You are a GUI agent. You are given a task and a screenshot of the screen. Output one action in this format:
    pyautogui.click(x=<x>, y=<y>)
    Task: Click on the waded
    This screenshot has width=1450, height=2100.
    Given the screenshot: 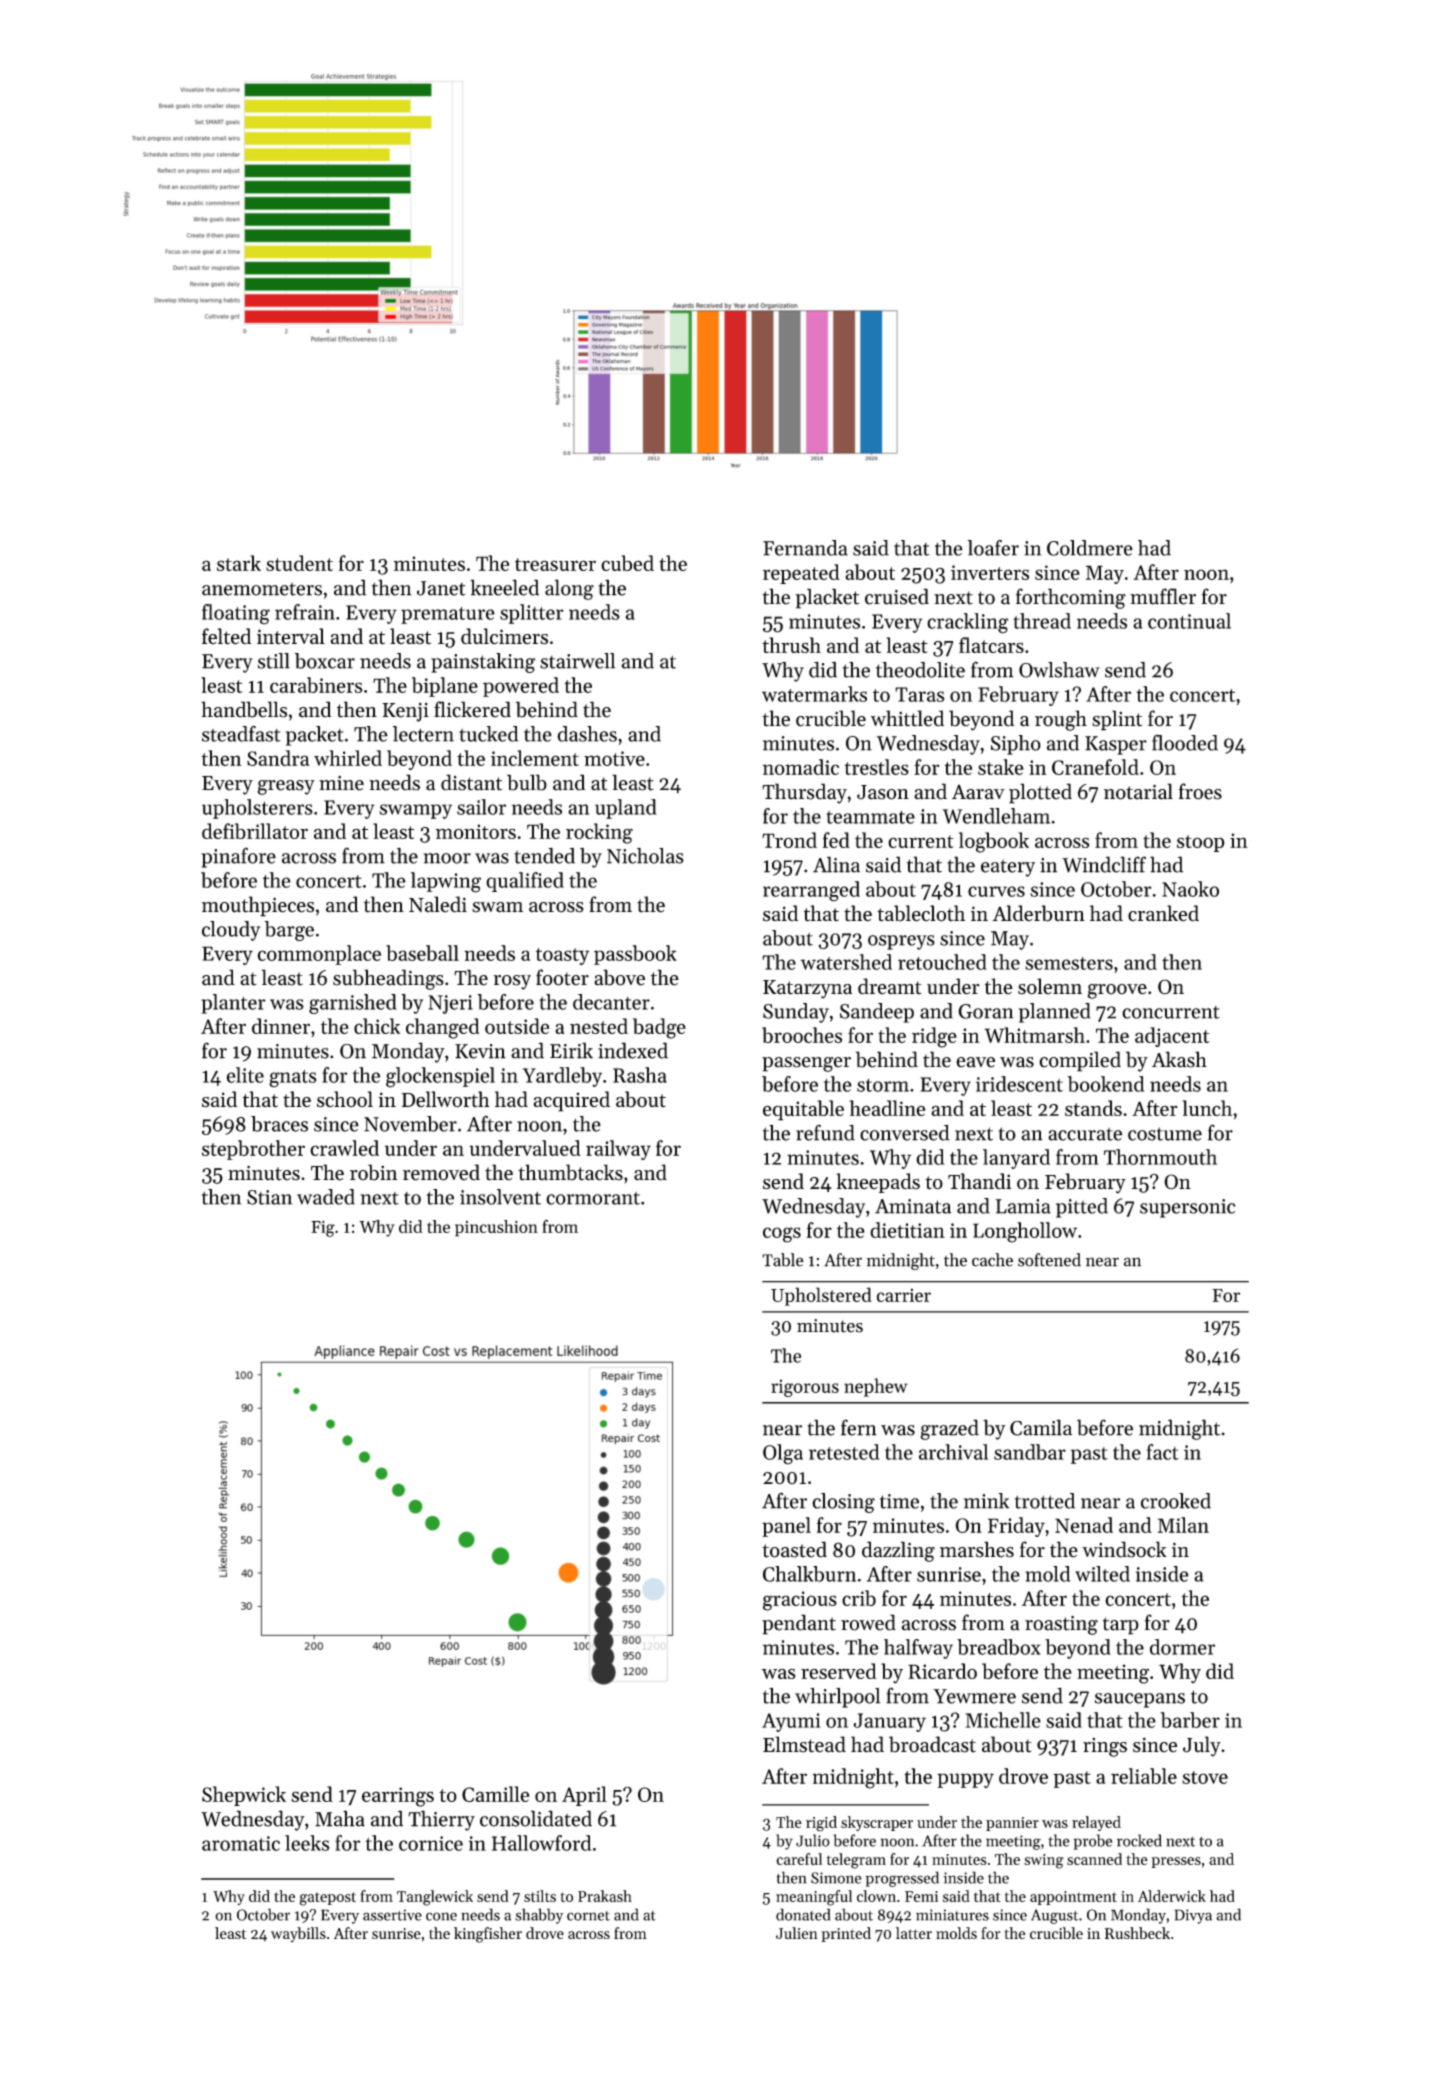 What is the action you would take?
    pyautogui.click(x=326, y=1197)
